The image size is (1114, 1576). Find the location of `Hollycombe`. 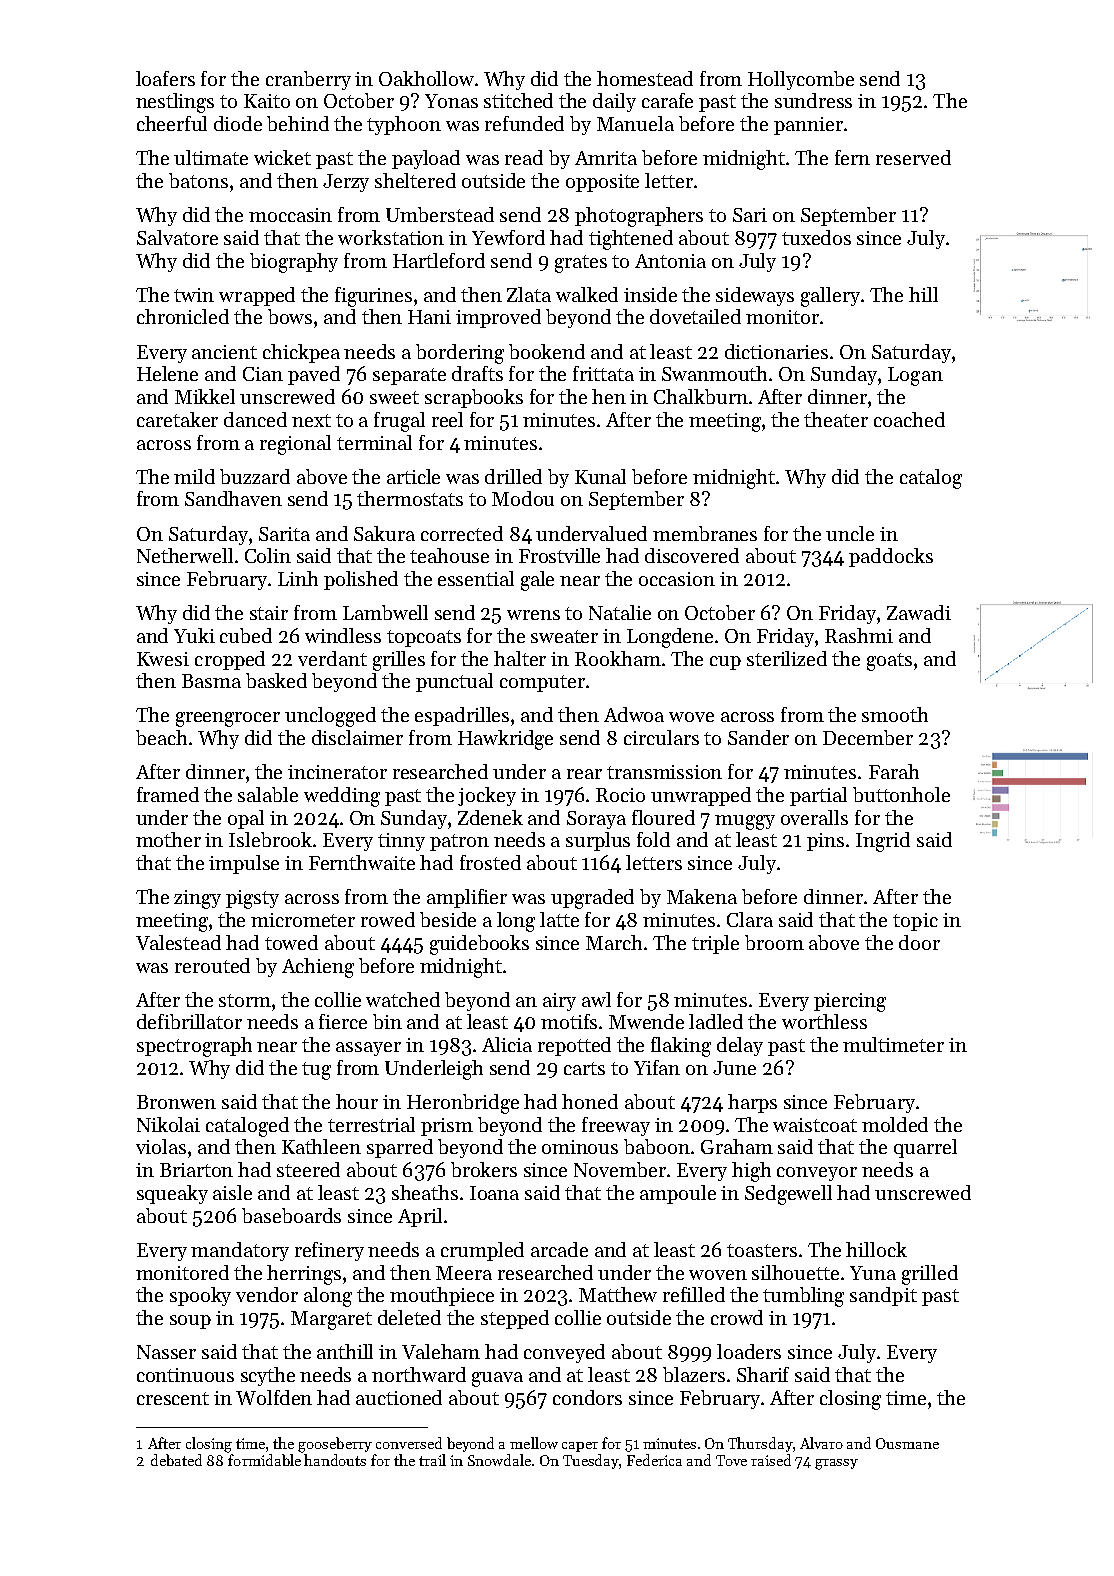

Hollycombe is located at coordinates (801, 80).
